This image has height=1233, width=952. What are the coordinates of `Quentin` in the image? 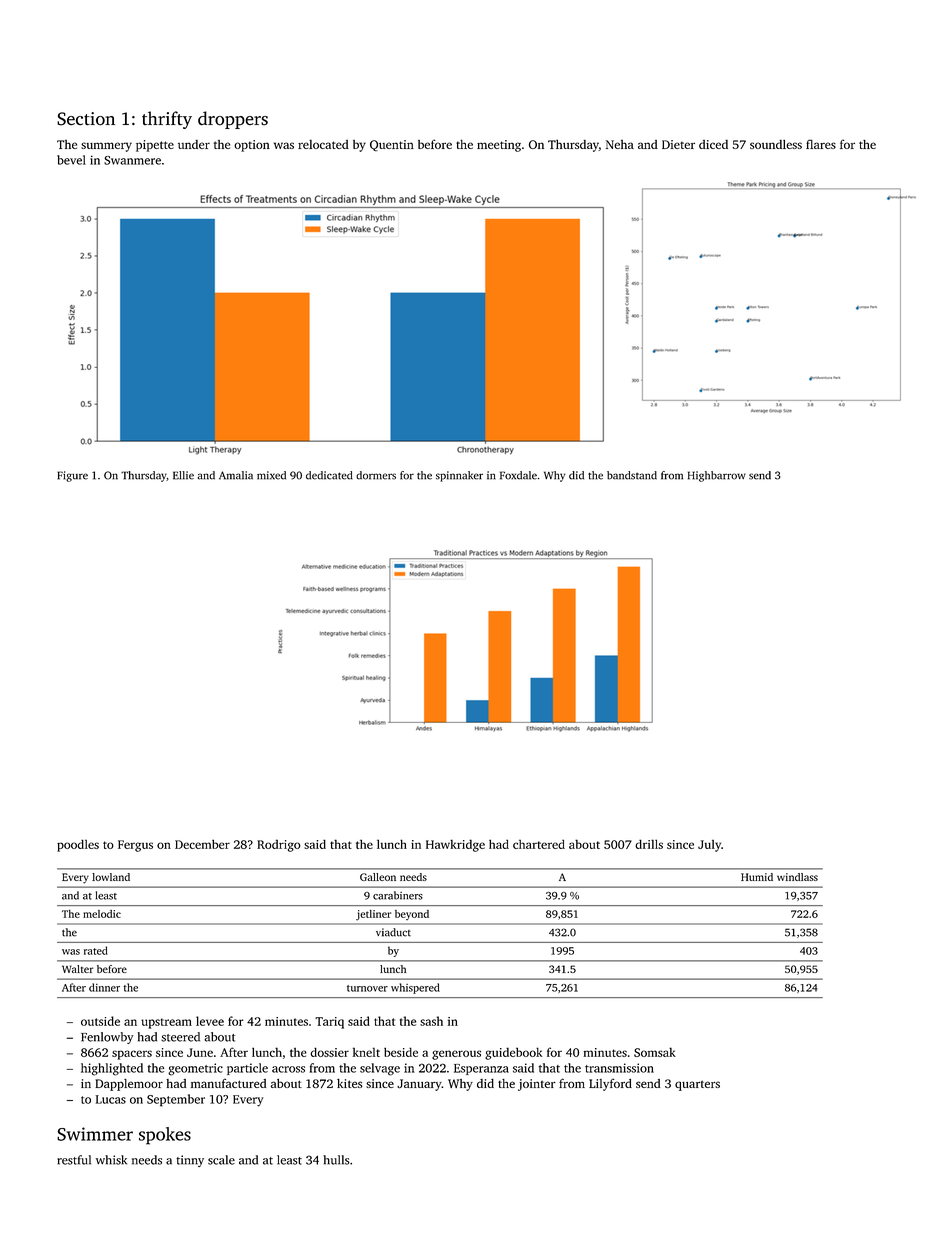 It's located at (392, 145).
